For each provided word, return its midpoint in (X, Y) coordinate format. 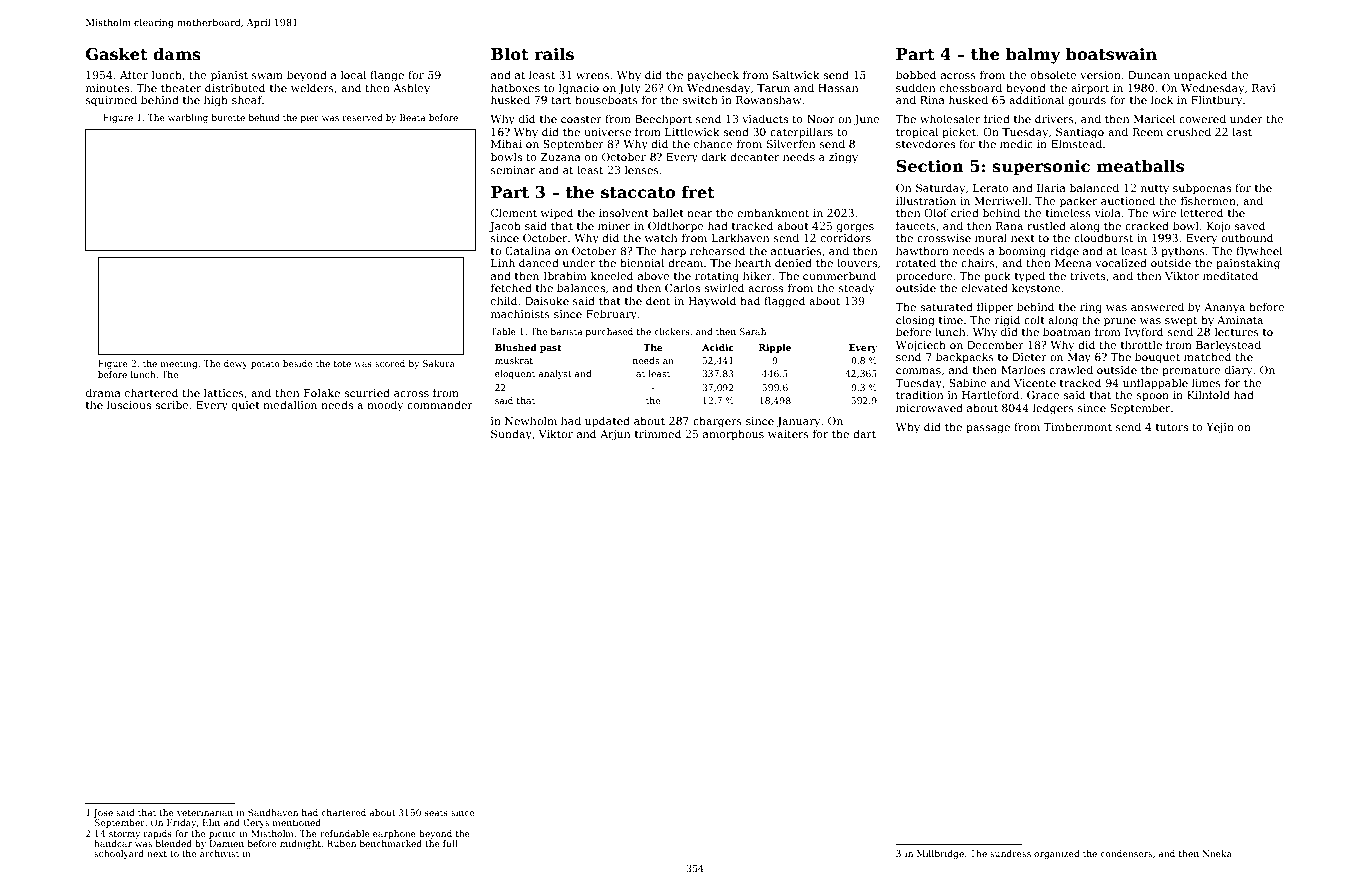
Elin (211, 822)
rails (554, 54)
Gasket (117, 54)
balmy (1033, 55)
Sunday (511, 435)
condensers (1126, 853)
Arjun (615, 435)
